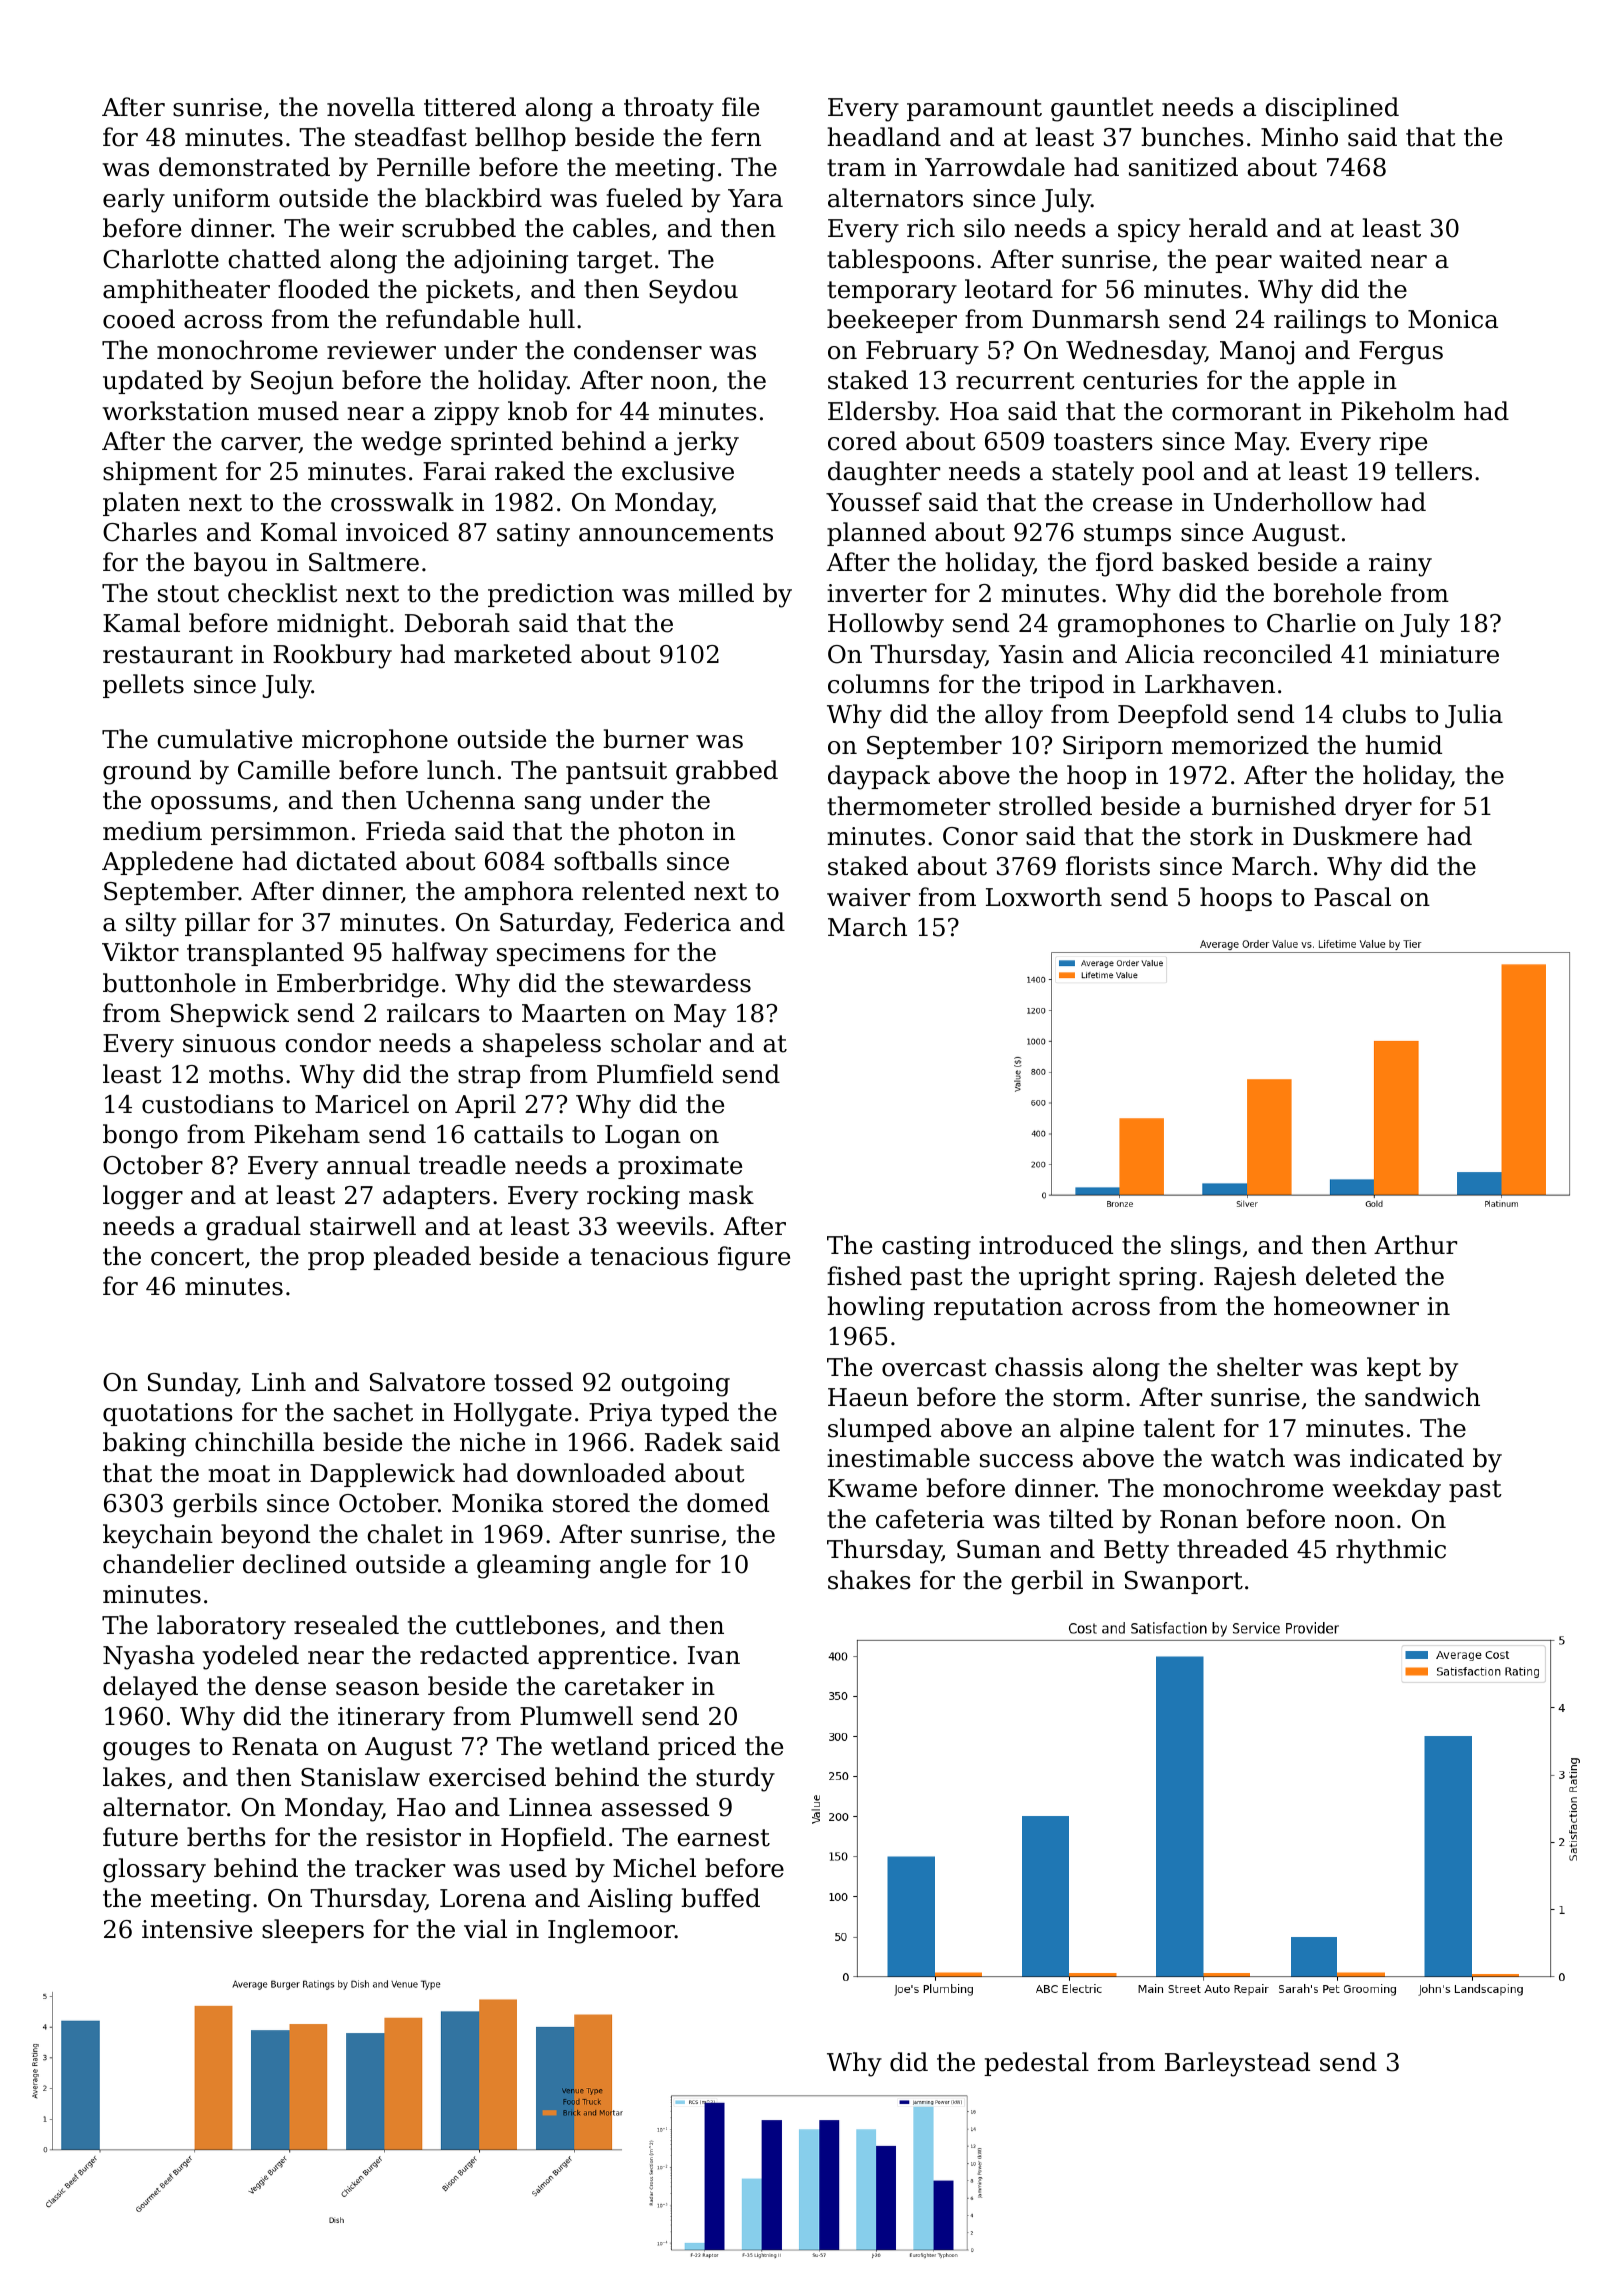  Describe the element at coordinates (723, 1838) in the document. I see `earnest` at that location.
